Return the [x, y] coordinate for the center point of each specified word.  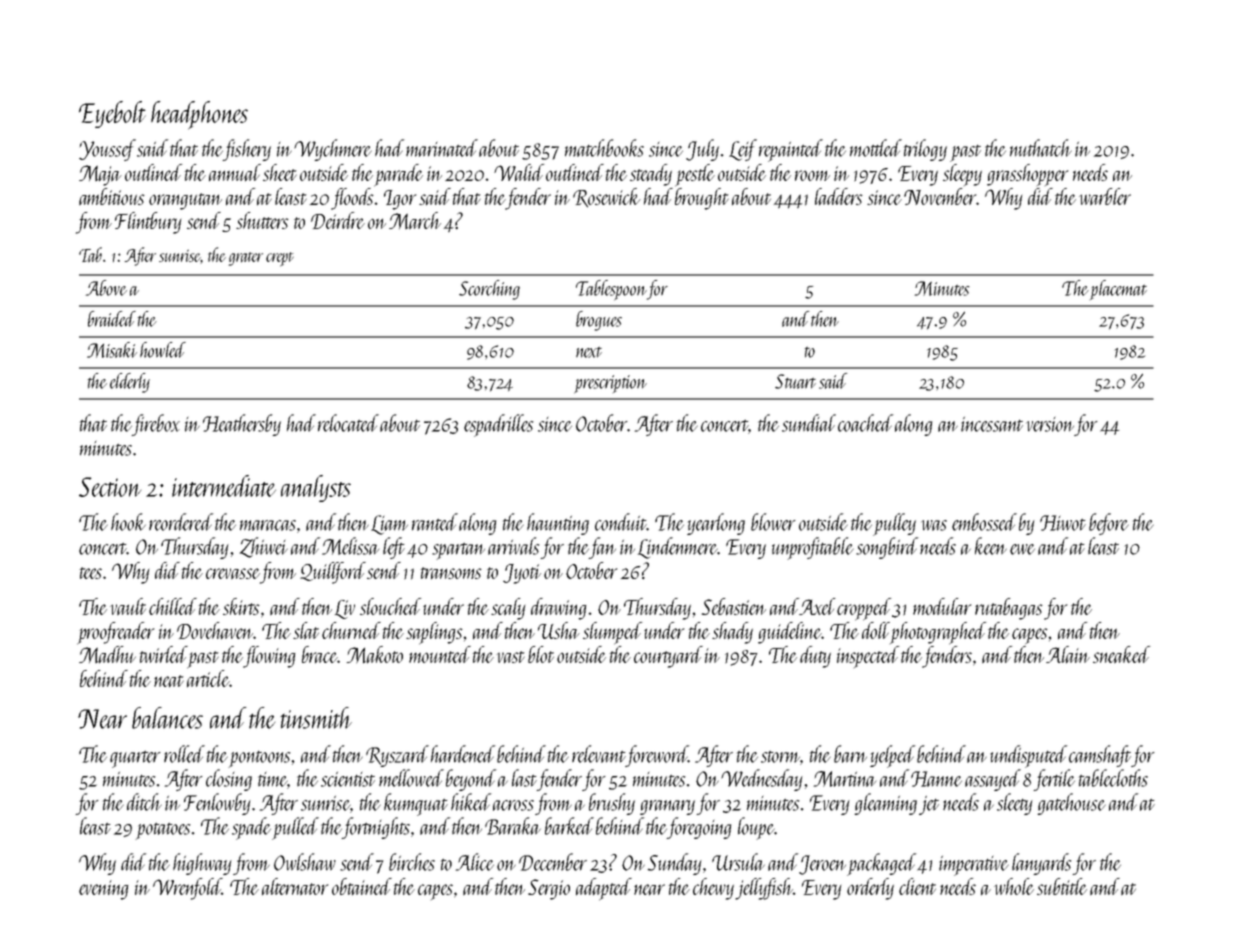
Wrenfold [187, 889]
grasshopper [1027, 175]
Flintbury [148, 223]
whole [1014, 886]
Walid [519, 172]
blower [773, 522]
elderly [130, 383]
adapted [604, 889]
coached [865, 423]
